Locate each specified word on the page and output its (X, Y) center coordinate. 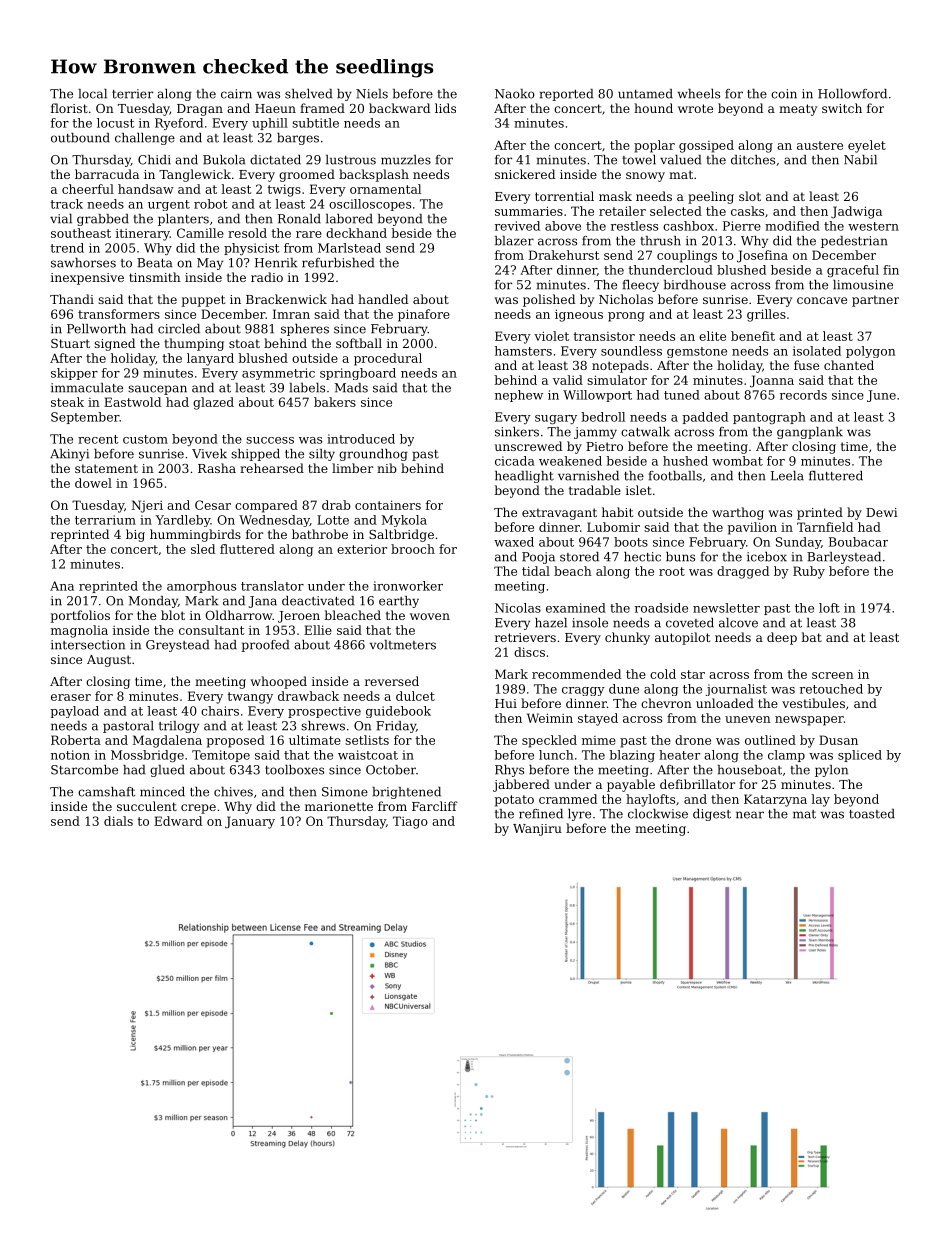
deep (782, 638)
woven (430, 616)
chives (233, 792)
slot (750, 196)
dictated (275, 160)
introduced (361, 439)
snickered (525, 174)
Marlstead (349, 248)
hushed (685, 461)
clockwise (658, 814)
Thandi (72, 299)
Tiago (410, 822)
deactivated (318, 601)
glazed (213, 403)
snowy (645, 177)
